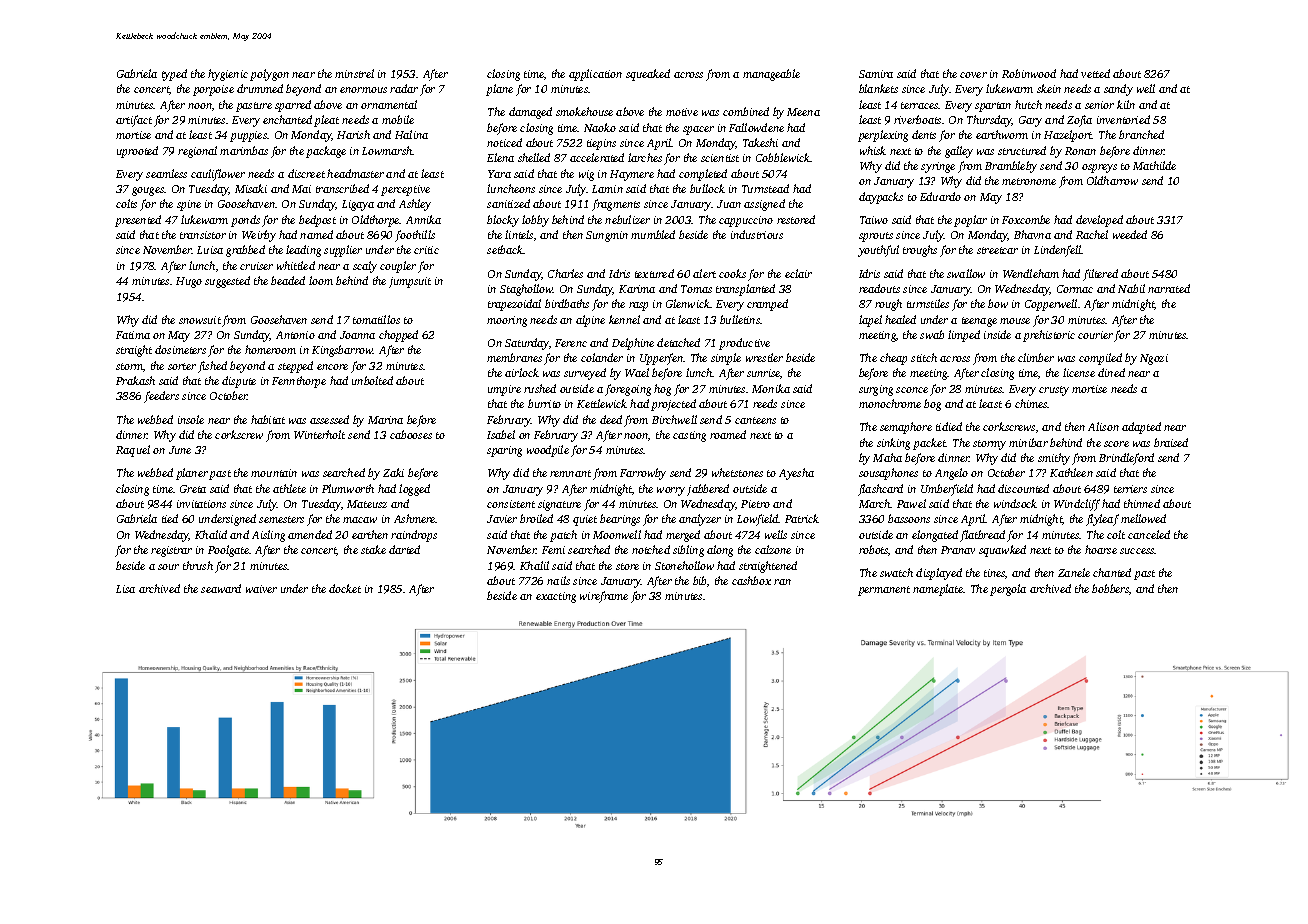 Image resolution: width=1308 pixels, height=924 pixels. What do you see at coordinates (191, 419) in the image?
I see `insole` at bounding box center [191, 419].
